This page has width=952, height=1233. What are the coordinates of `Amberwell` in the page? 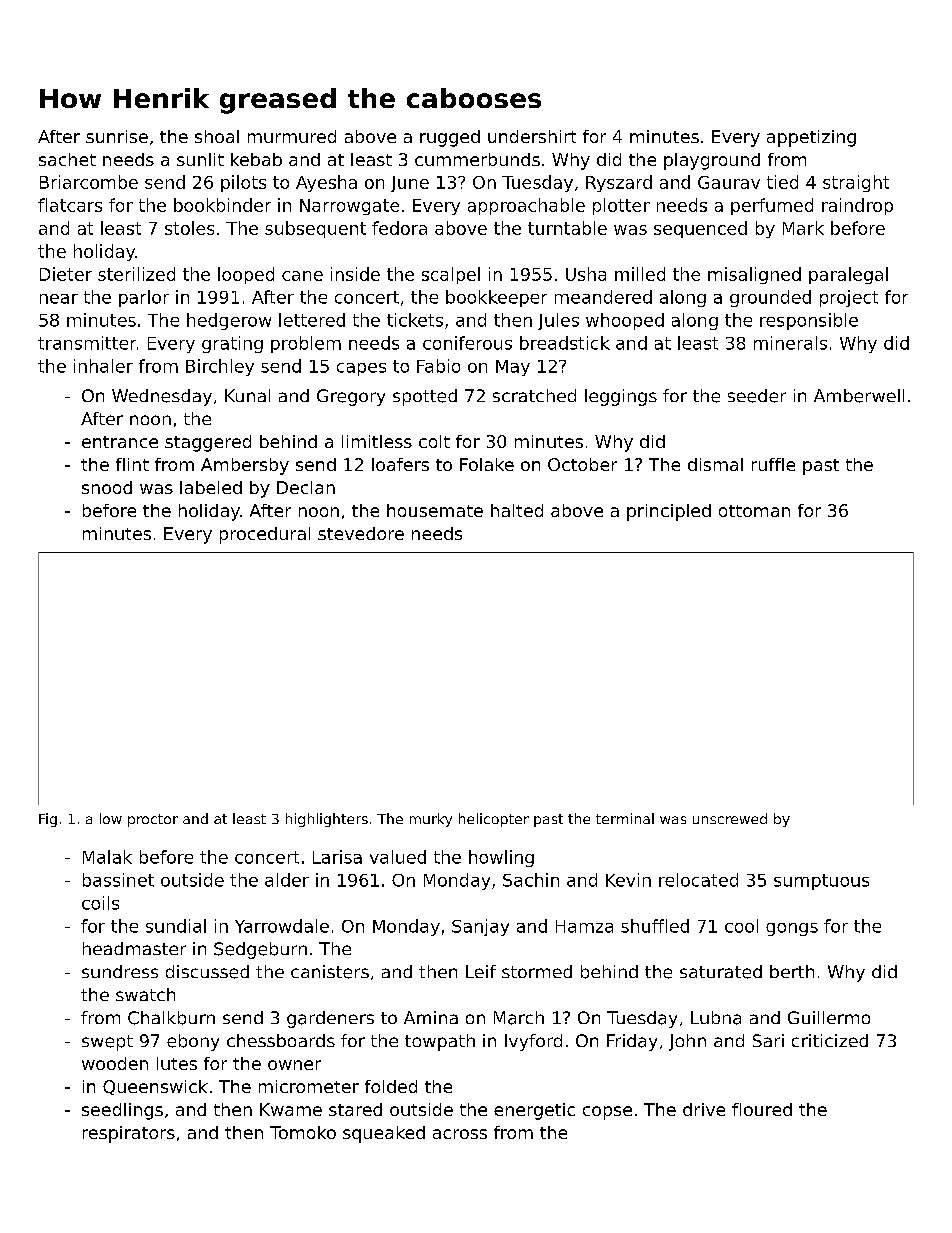 It's located at (859, 396).
